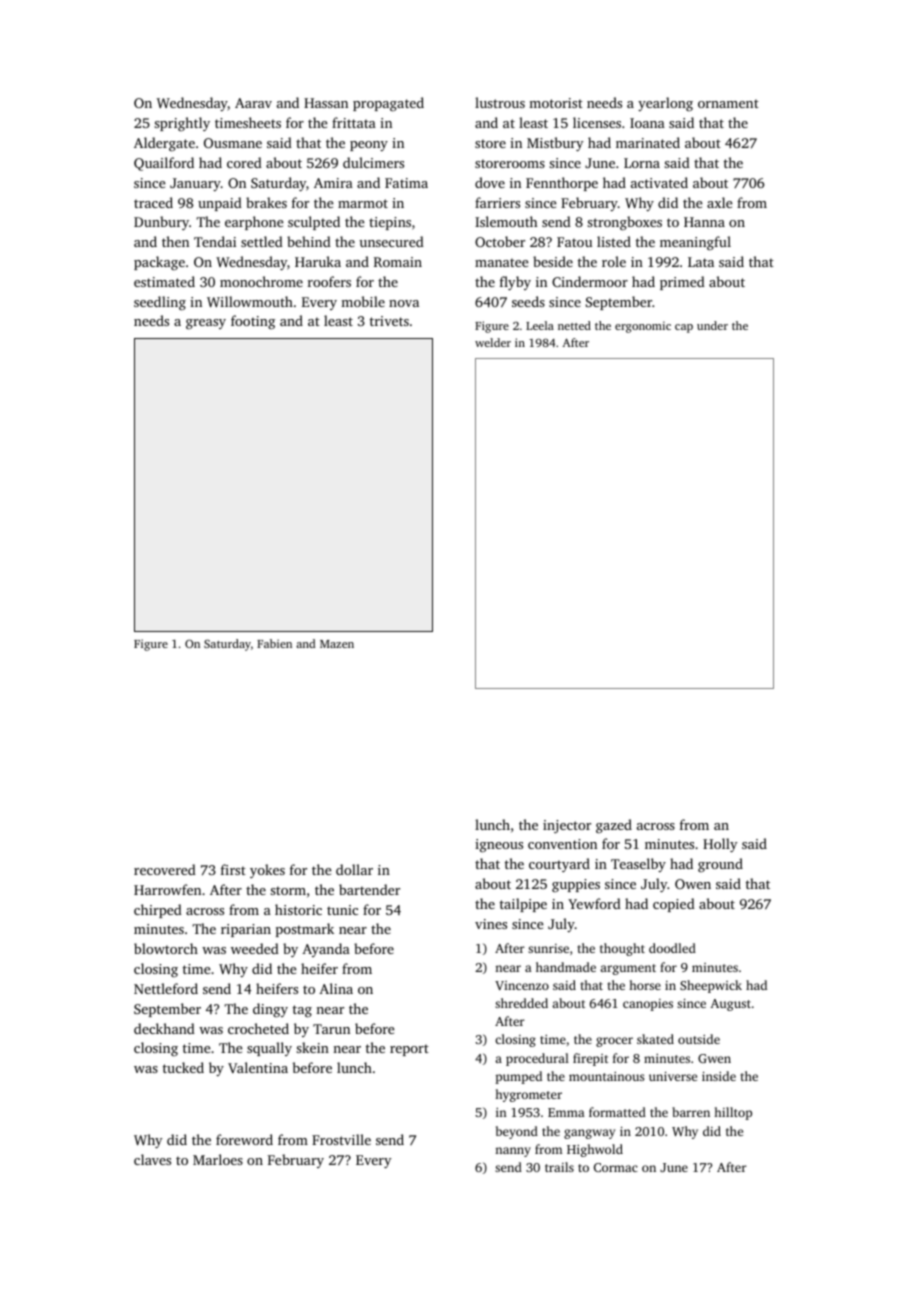  Describe the element at coordinates (404, 303) in the screenshot. I see `nova` at that location.
